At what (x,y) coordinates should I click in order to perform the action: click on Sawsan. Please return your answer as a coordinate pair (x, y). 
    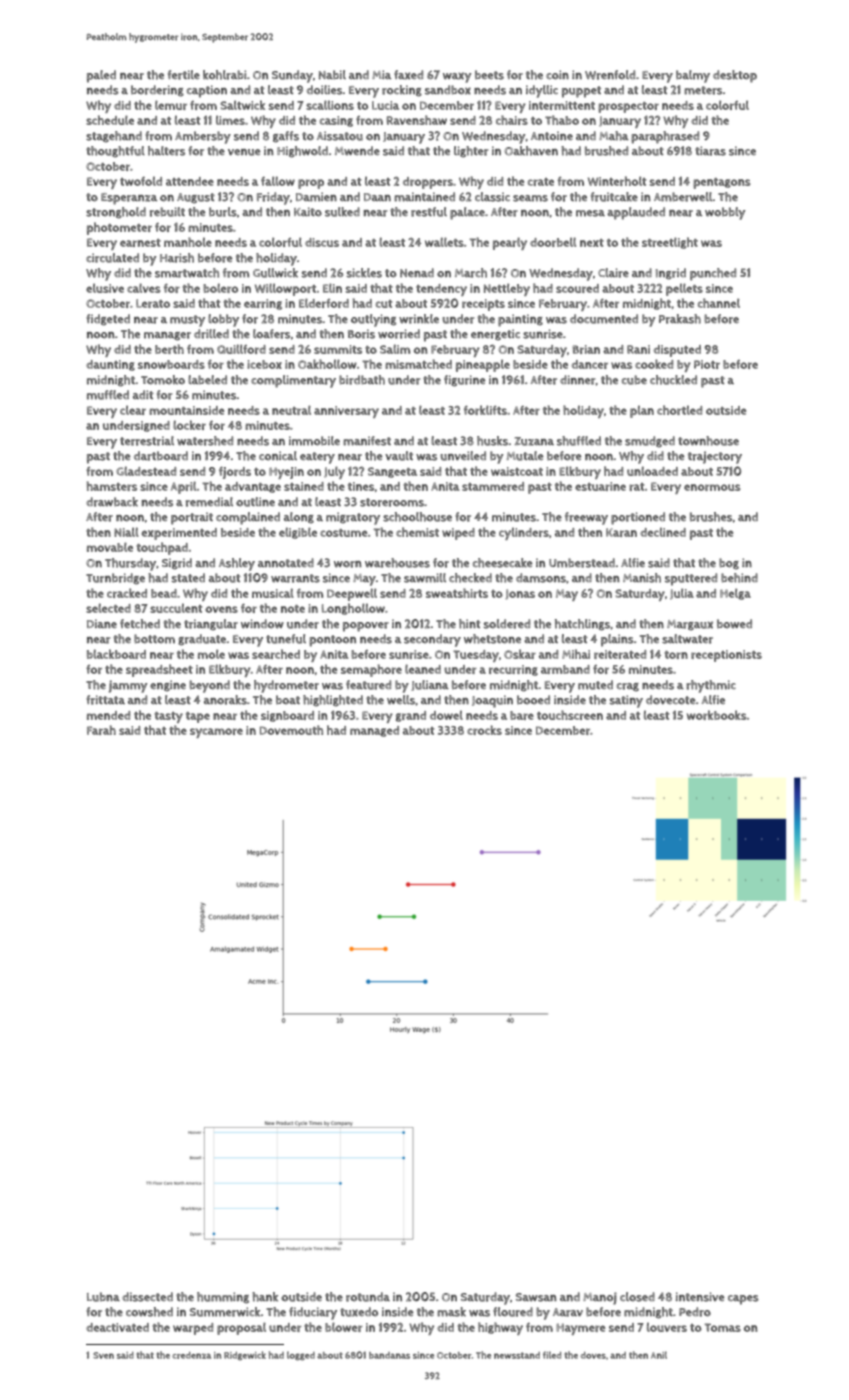
    Looking at the image, I should click on (536, 1297).
